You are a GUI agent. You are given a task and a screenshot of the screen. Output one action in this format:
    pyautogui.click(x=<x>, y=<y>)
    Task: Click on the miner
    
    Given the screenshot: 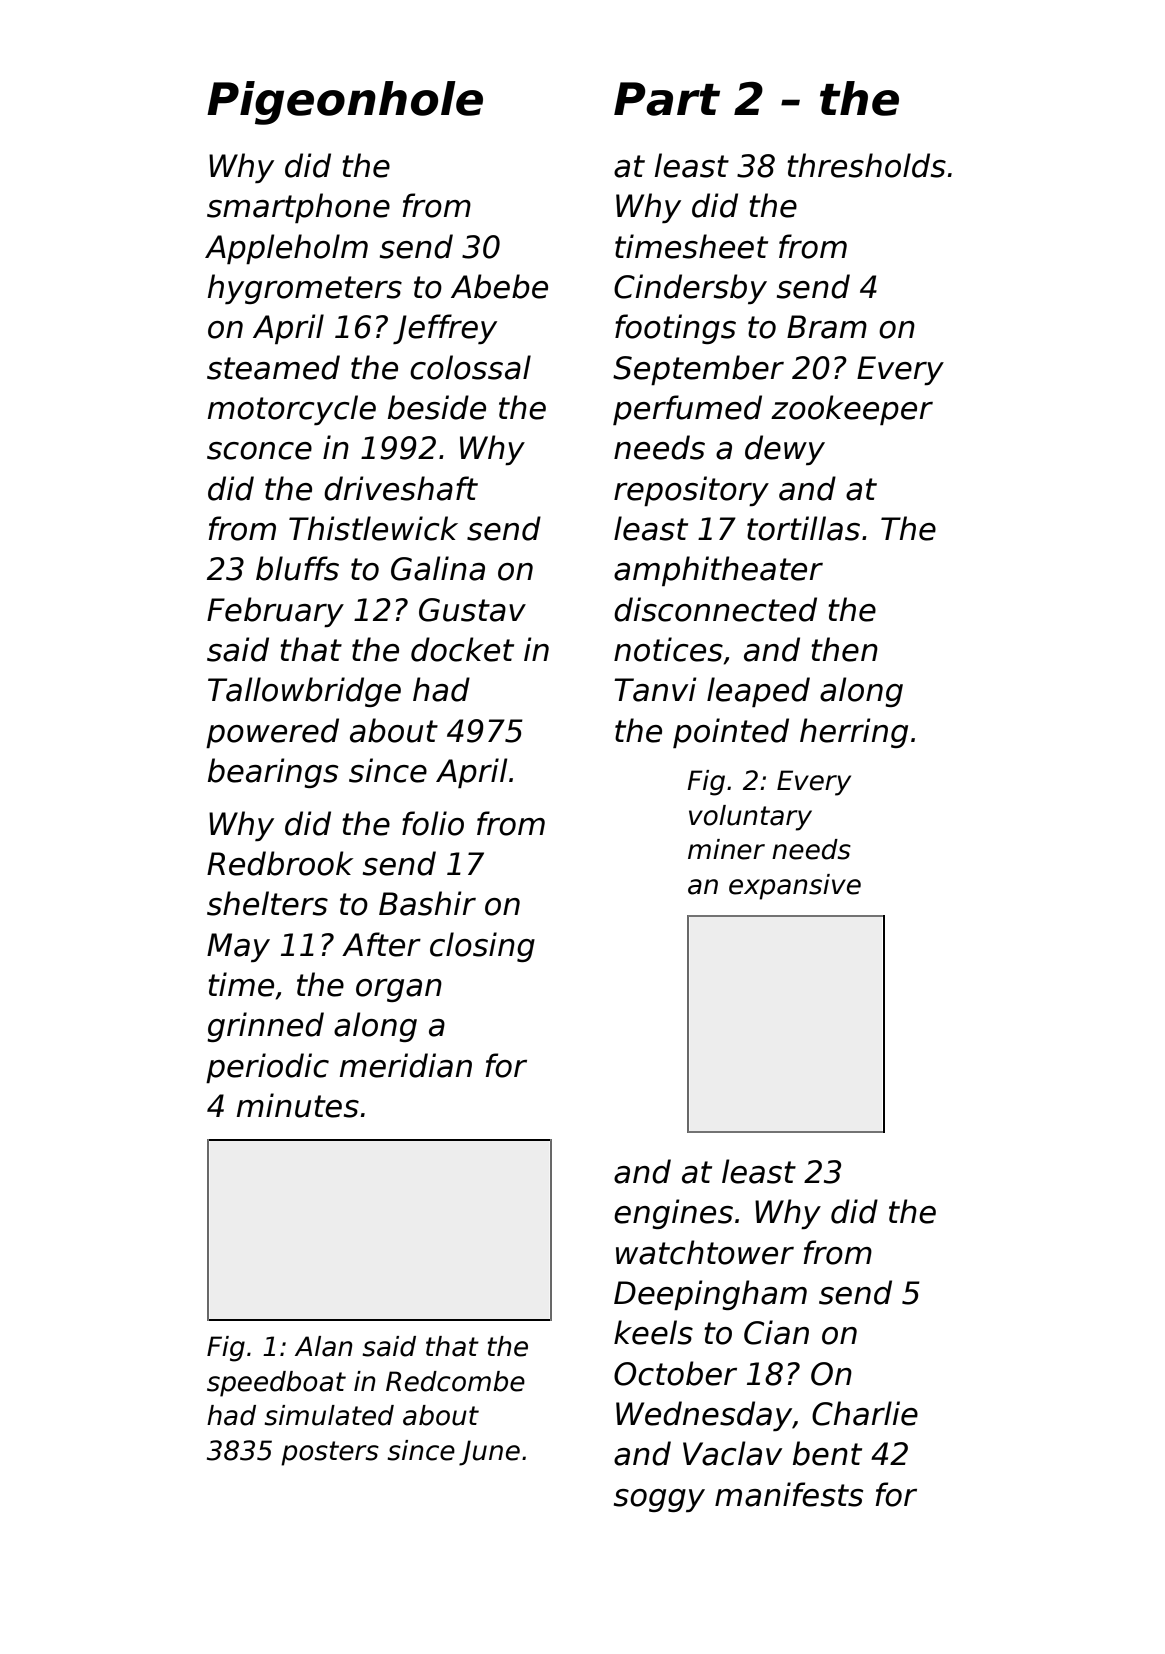 What is the action you would take?
    pyautogui.click(x=726, y=849)
